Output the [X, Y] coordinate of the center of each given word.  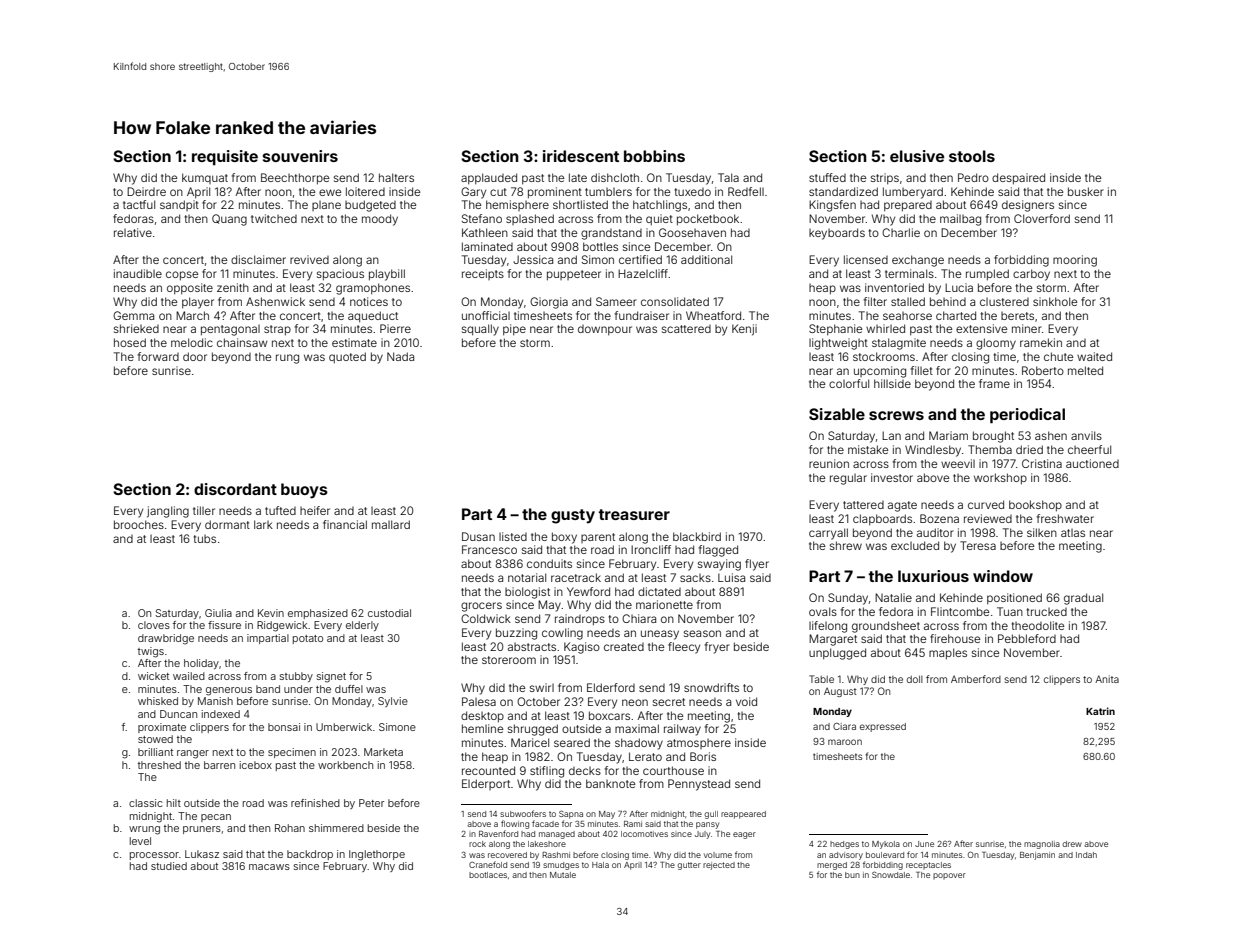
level [140, 841]
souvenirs [300, 156]
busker [1086, 191]
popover [949, 876]
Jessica [533, 259]
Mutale [563, 875]
